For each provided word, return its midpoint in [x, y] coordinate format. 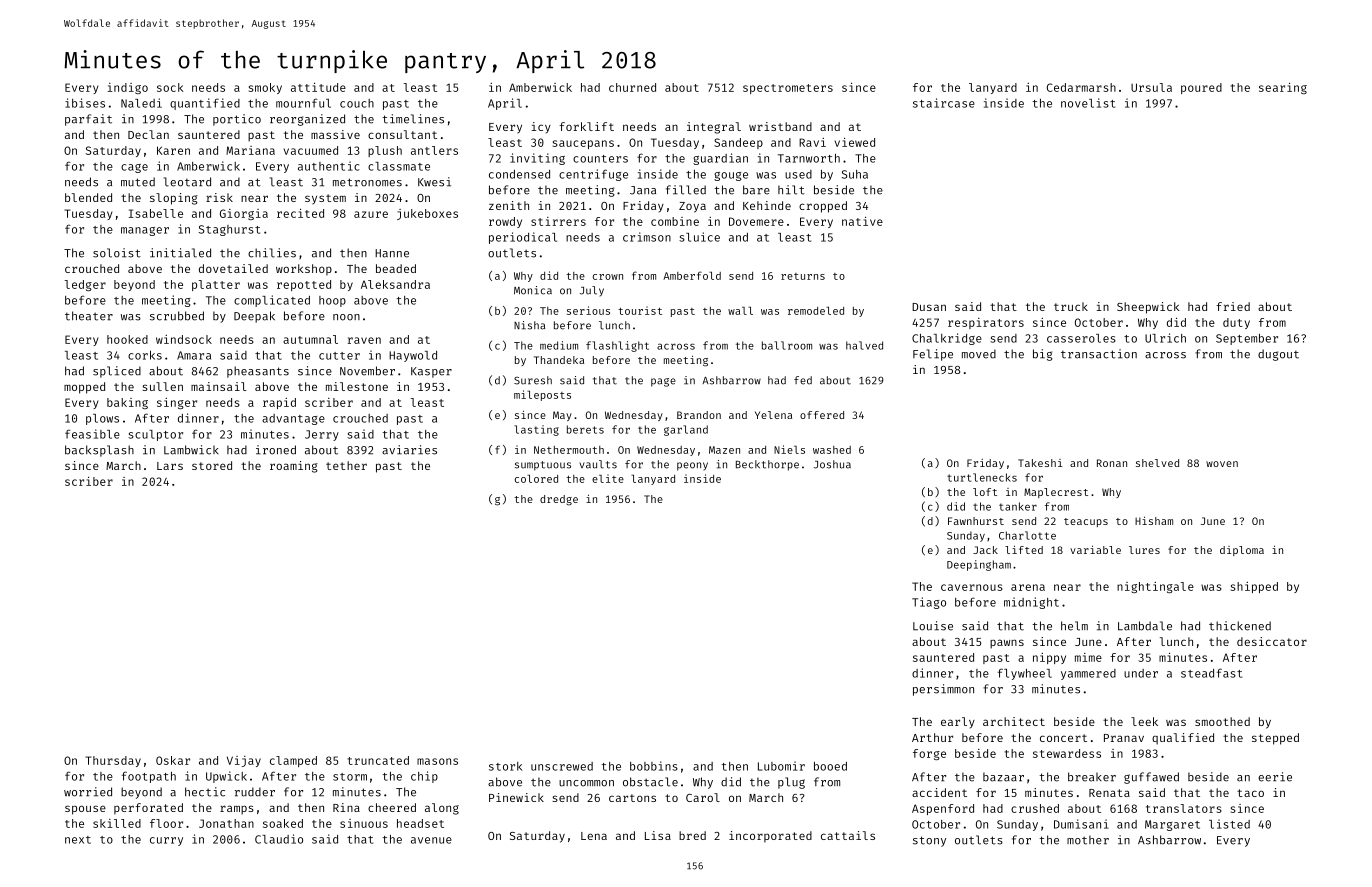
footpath [149, 777]
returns [803, 276]
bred [692, 835]
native [862, 221]
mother [1088, 840]
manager [145, 231]
